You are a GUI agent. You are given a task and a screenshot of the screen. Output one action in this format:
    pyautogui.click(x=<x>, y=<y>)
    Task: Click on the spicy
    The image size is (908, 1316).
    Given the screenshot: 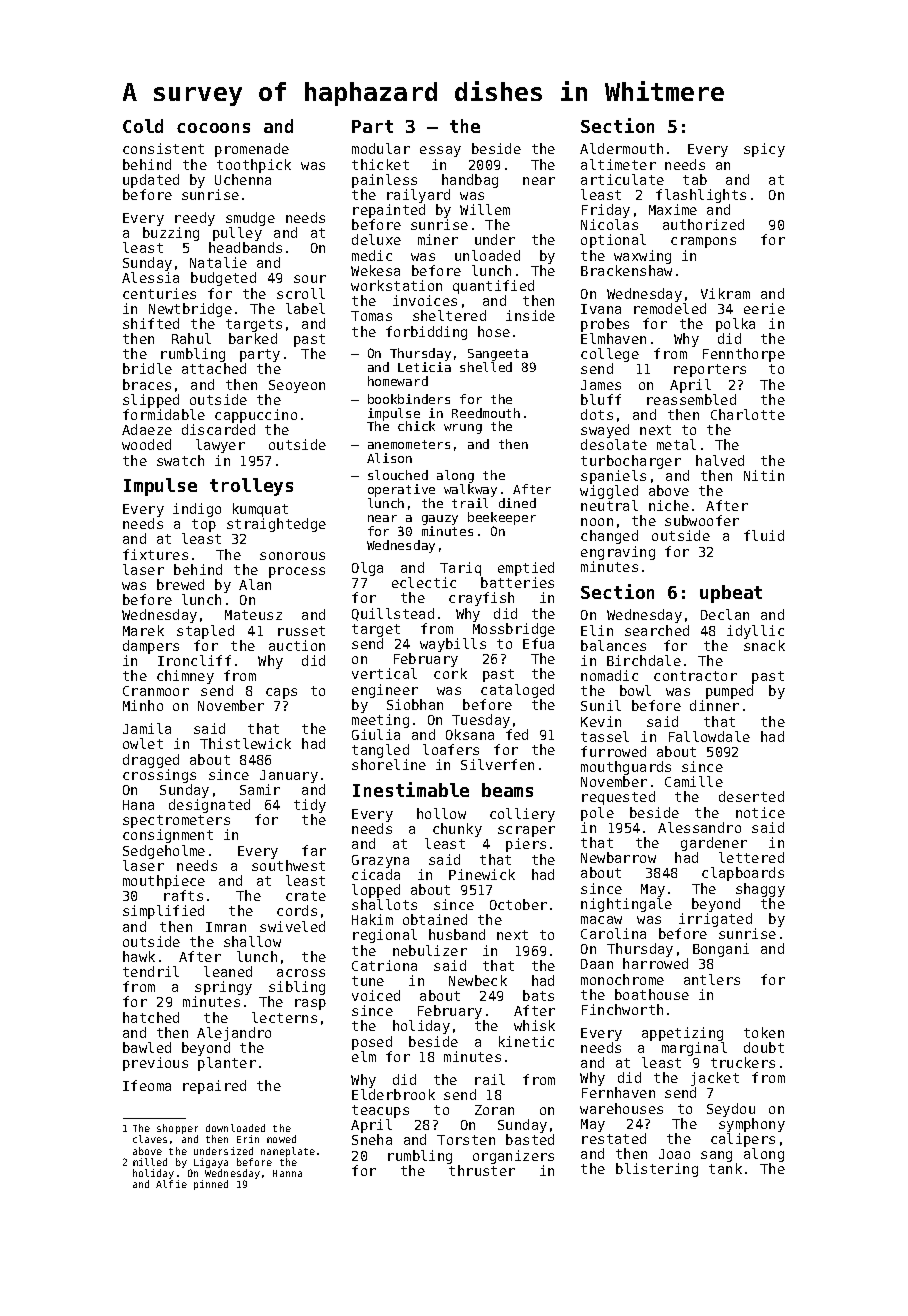 What is the action you would take?
    pyautogui.click(x=764, y=150)
